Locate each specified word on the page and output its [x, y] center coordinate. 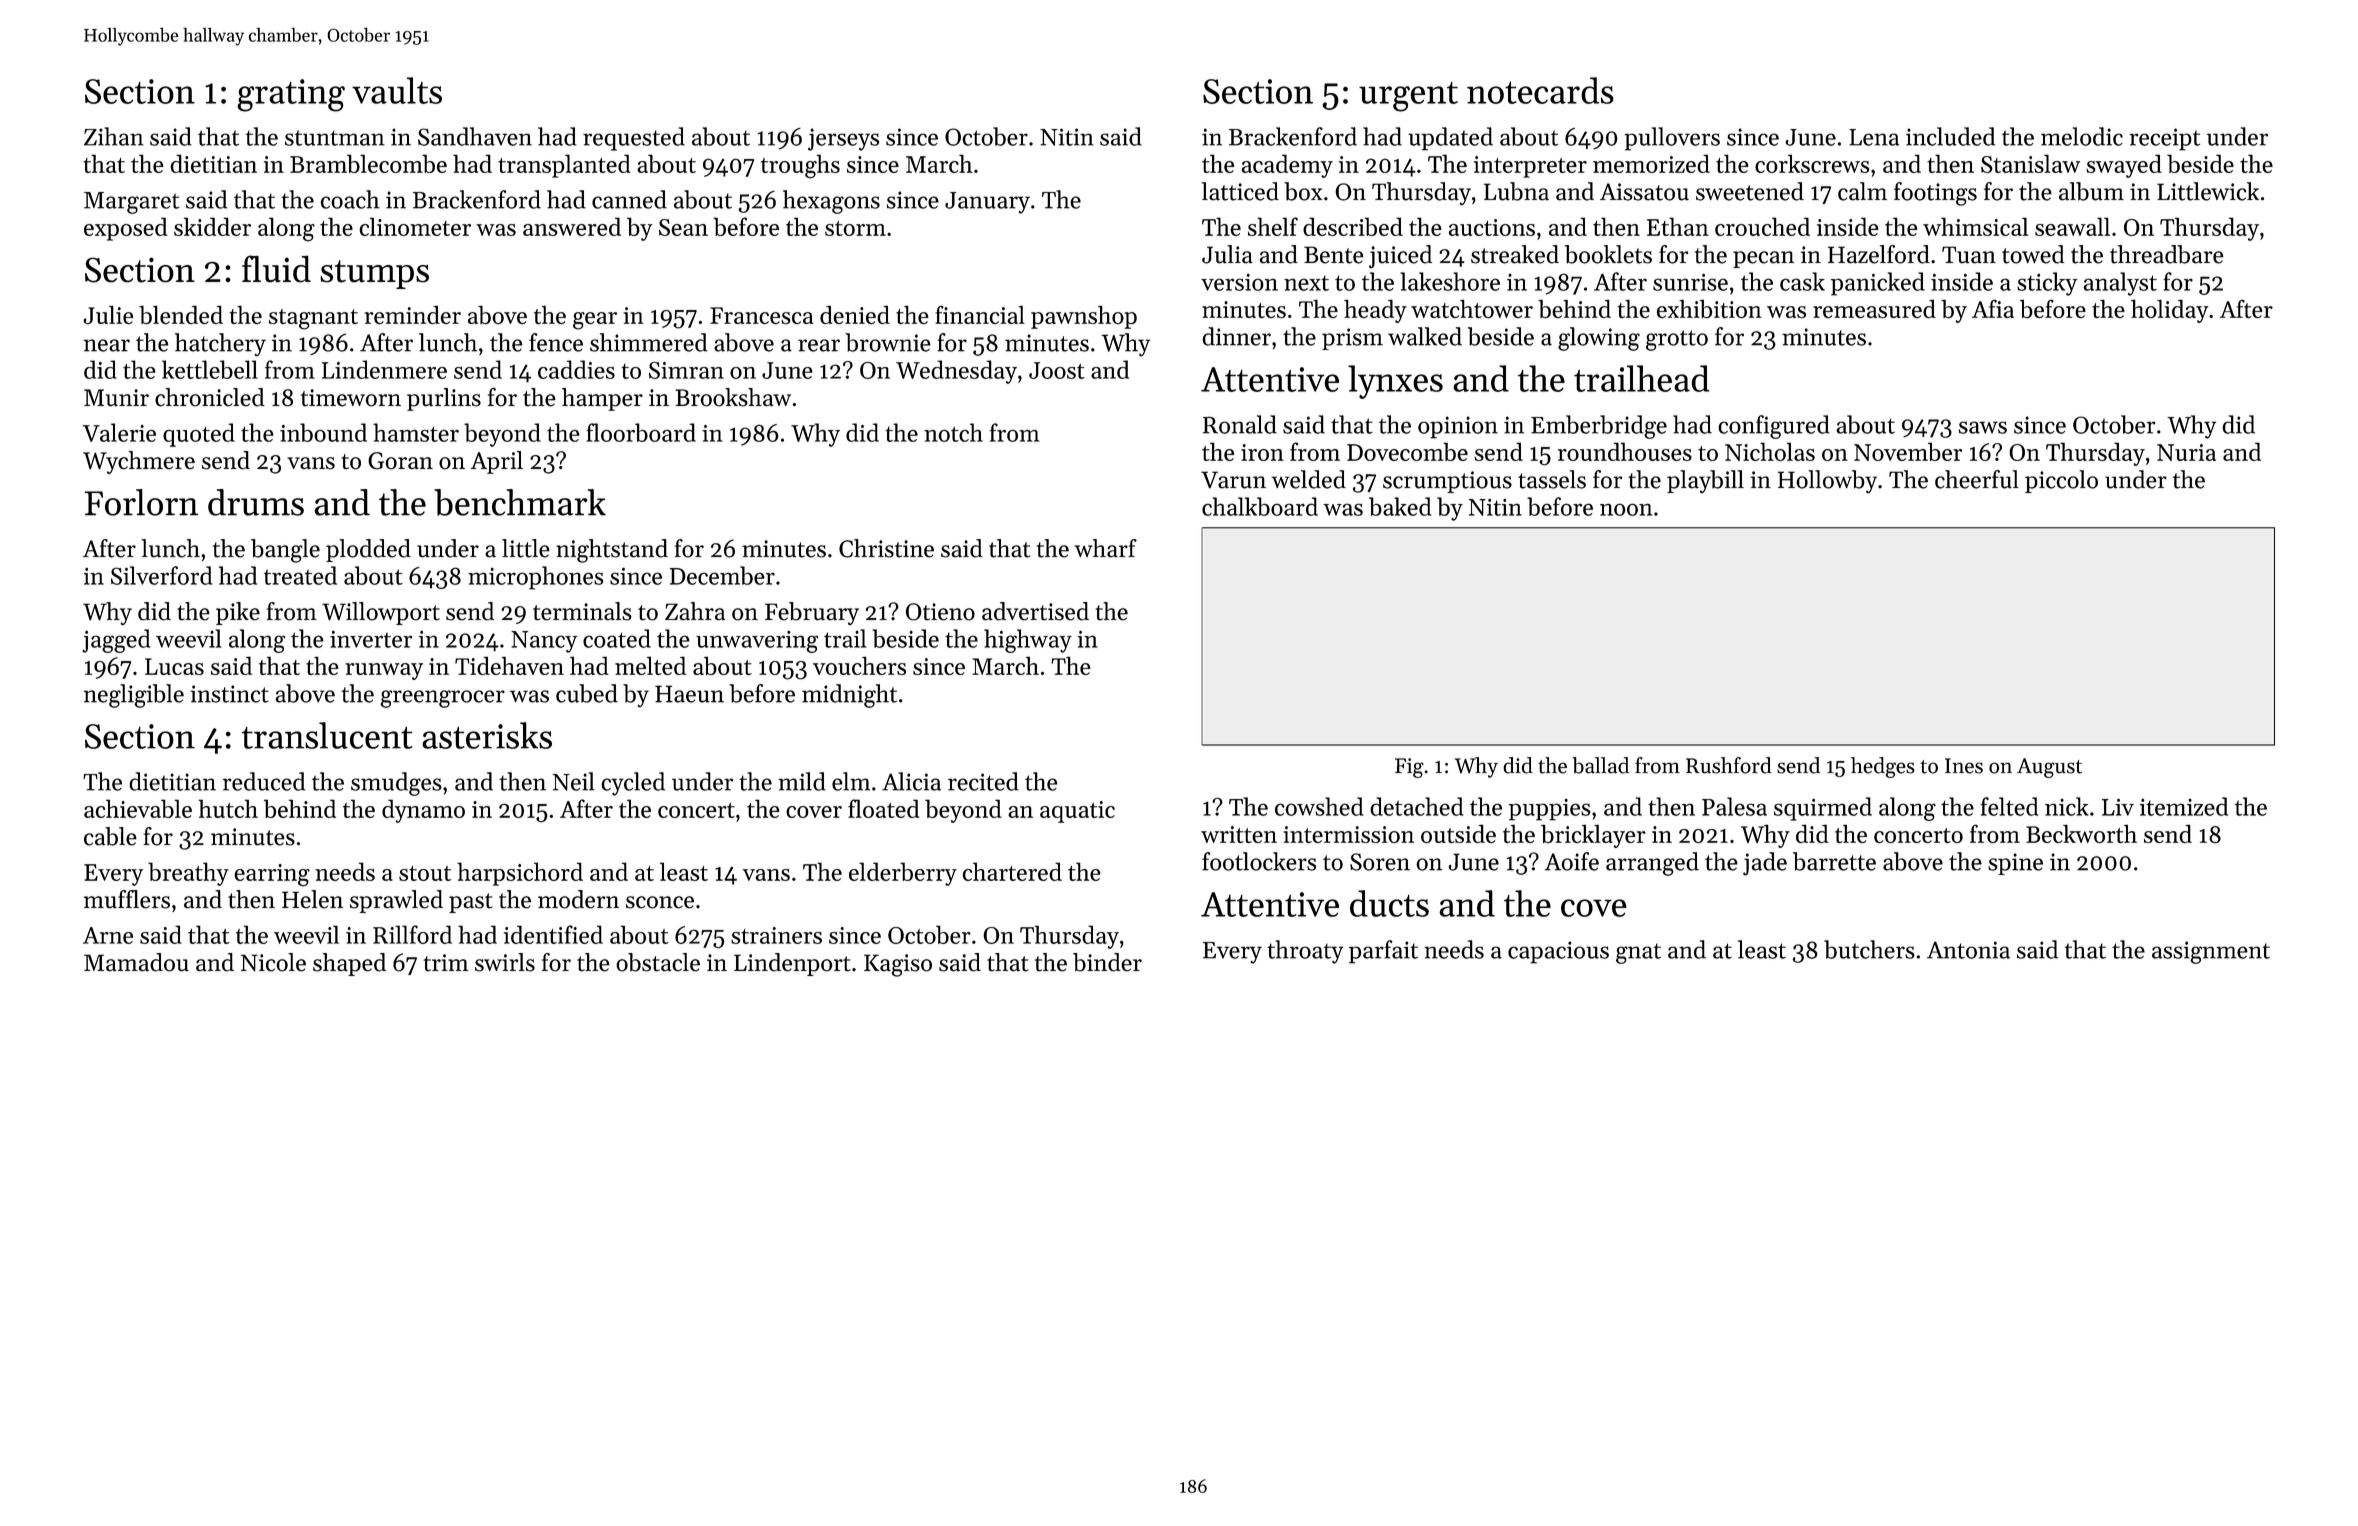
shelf [1273, 226]
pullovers [1672, 139]
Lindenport [792, 964]
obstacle [658, 962]
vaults [397, 90]
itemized [2184, 806]
